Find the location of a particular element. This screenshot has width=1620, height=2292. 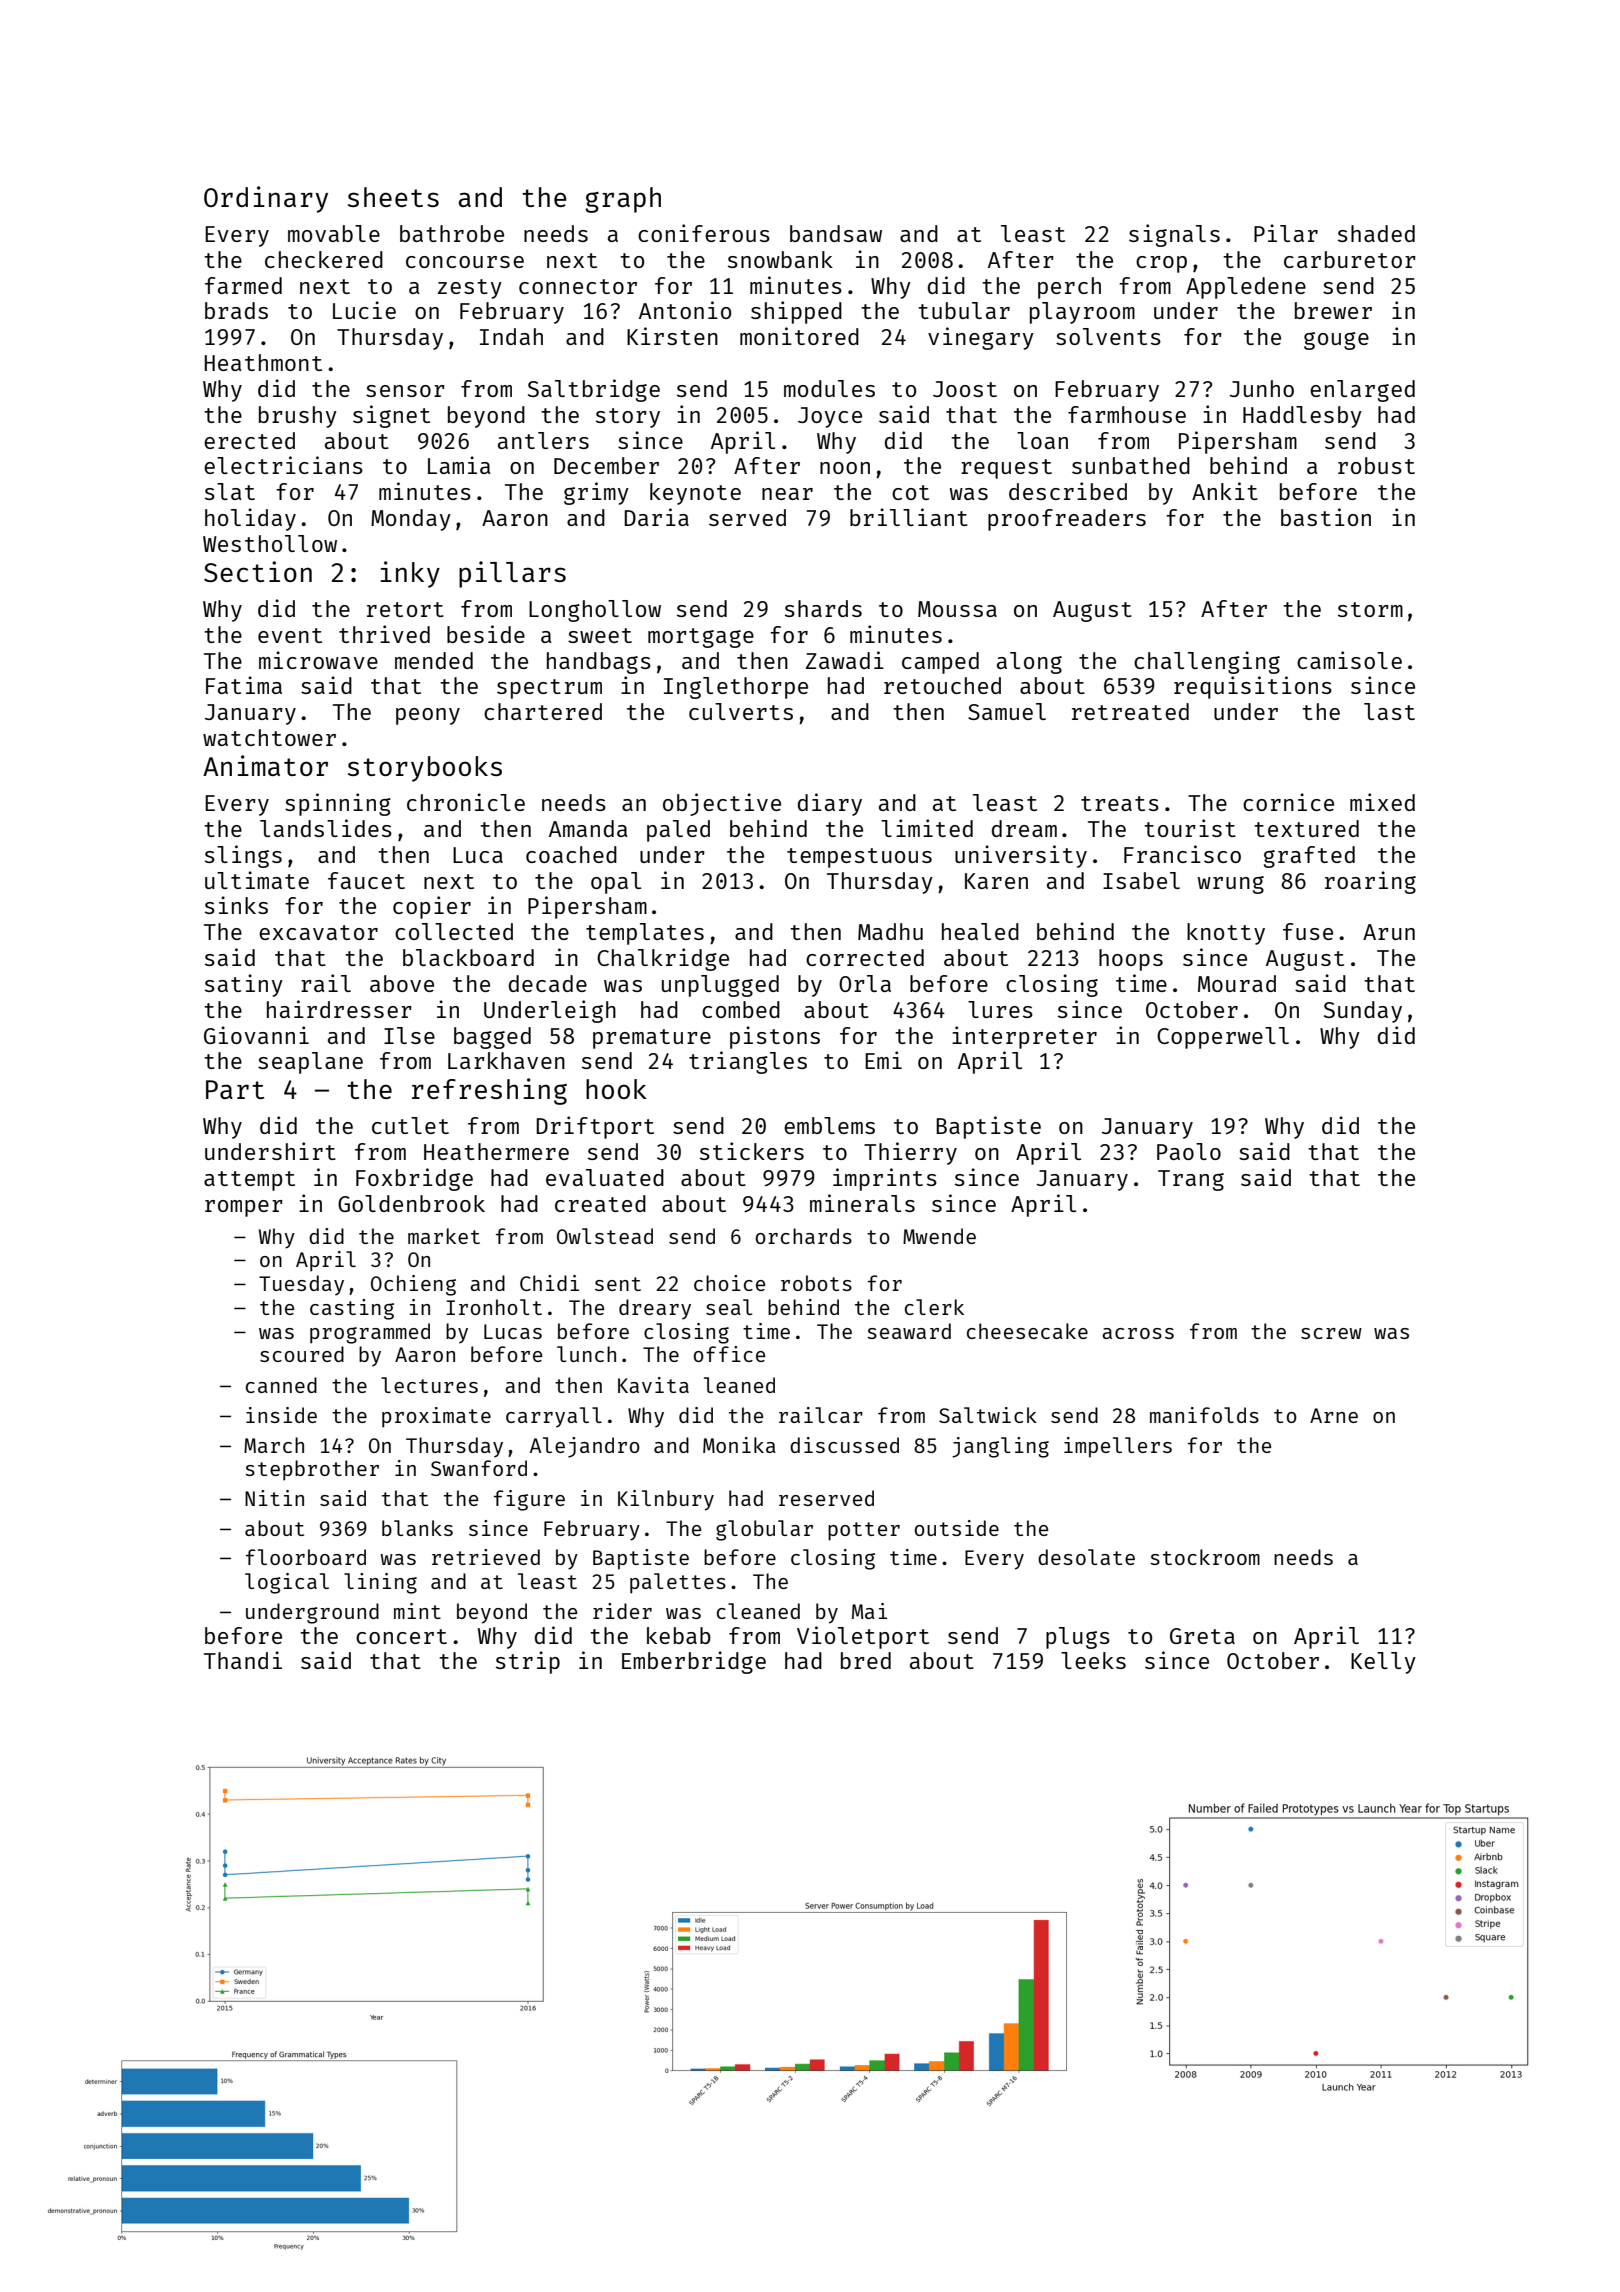

cutlet is located at coordinates (410, 1125).
